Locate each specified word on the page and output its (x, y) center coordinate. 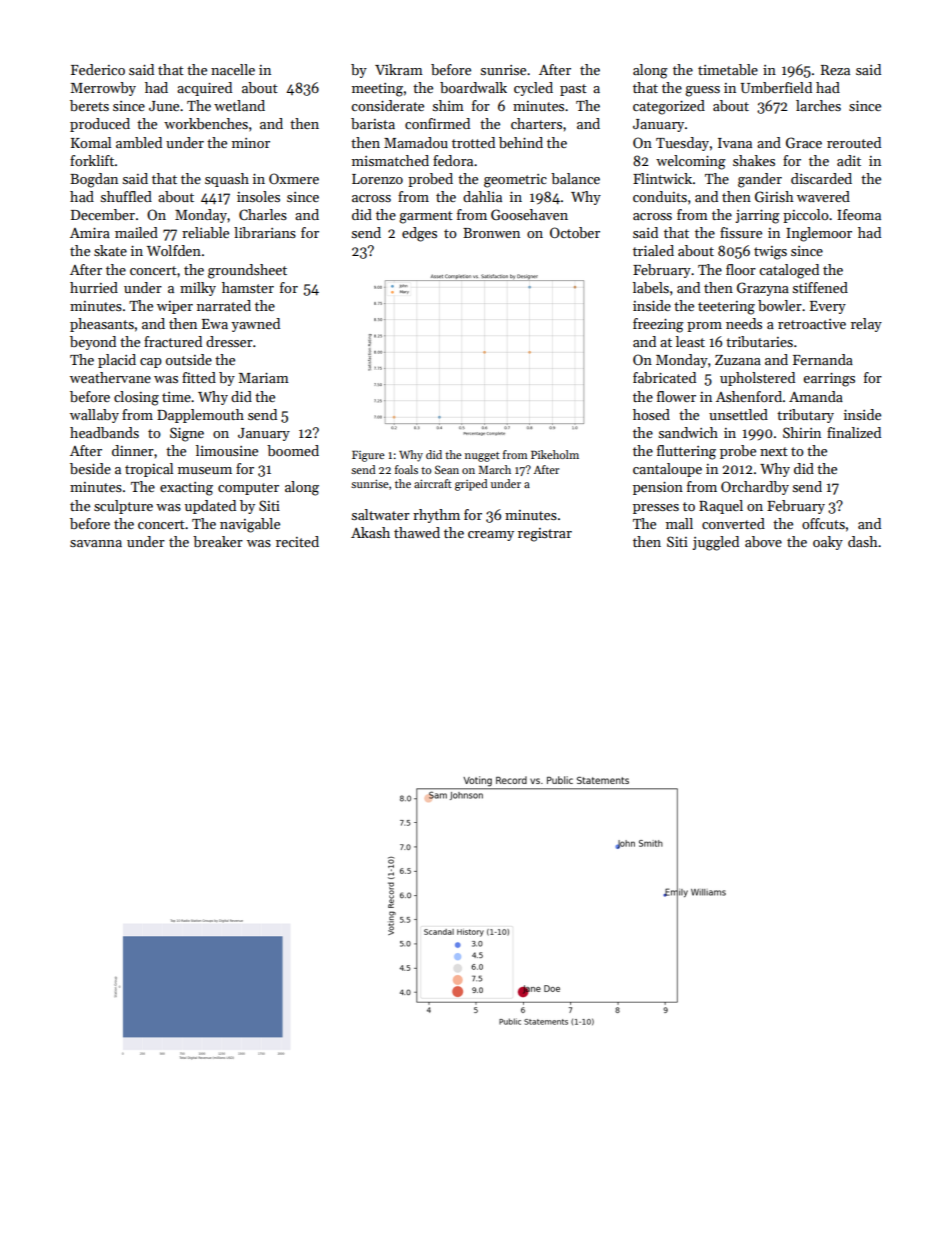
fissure (741, 232)
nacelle (233, 69)
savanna (96, 543)
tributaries (759, 341)
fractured (173, 341)
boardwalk (473, 87)
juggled (715, 543)
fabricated (664, 377)
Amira (90, 232)
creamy (491, 536)
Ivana (735, 143)
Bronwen (491, 233)
